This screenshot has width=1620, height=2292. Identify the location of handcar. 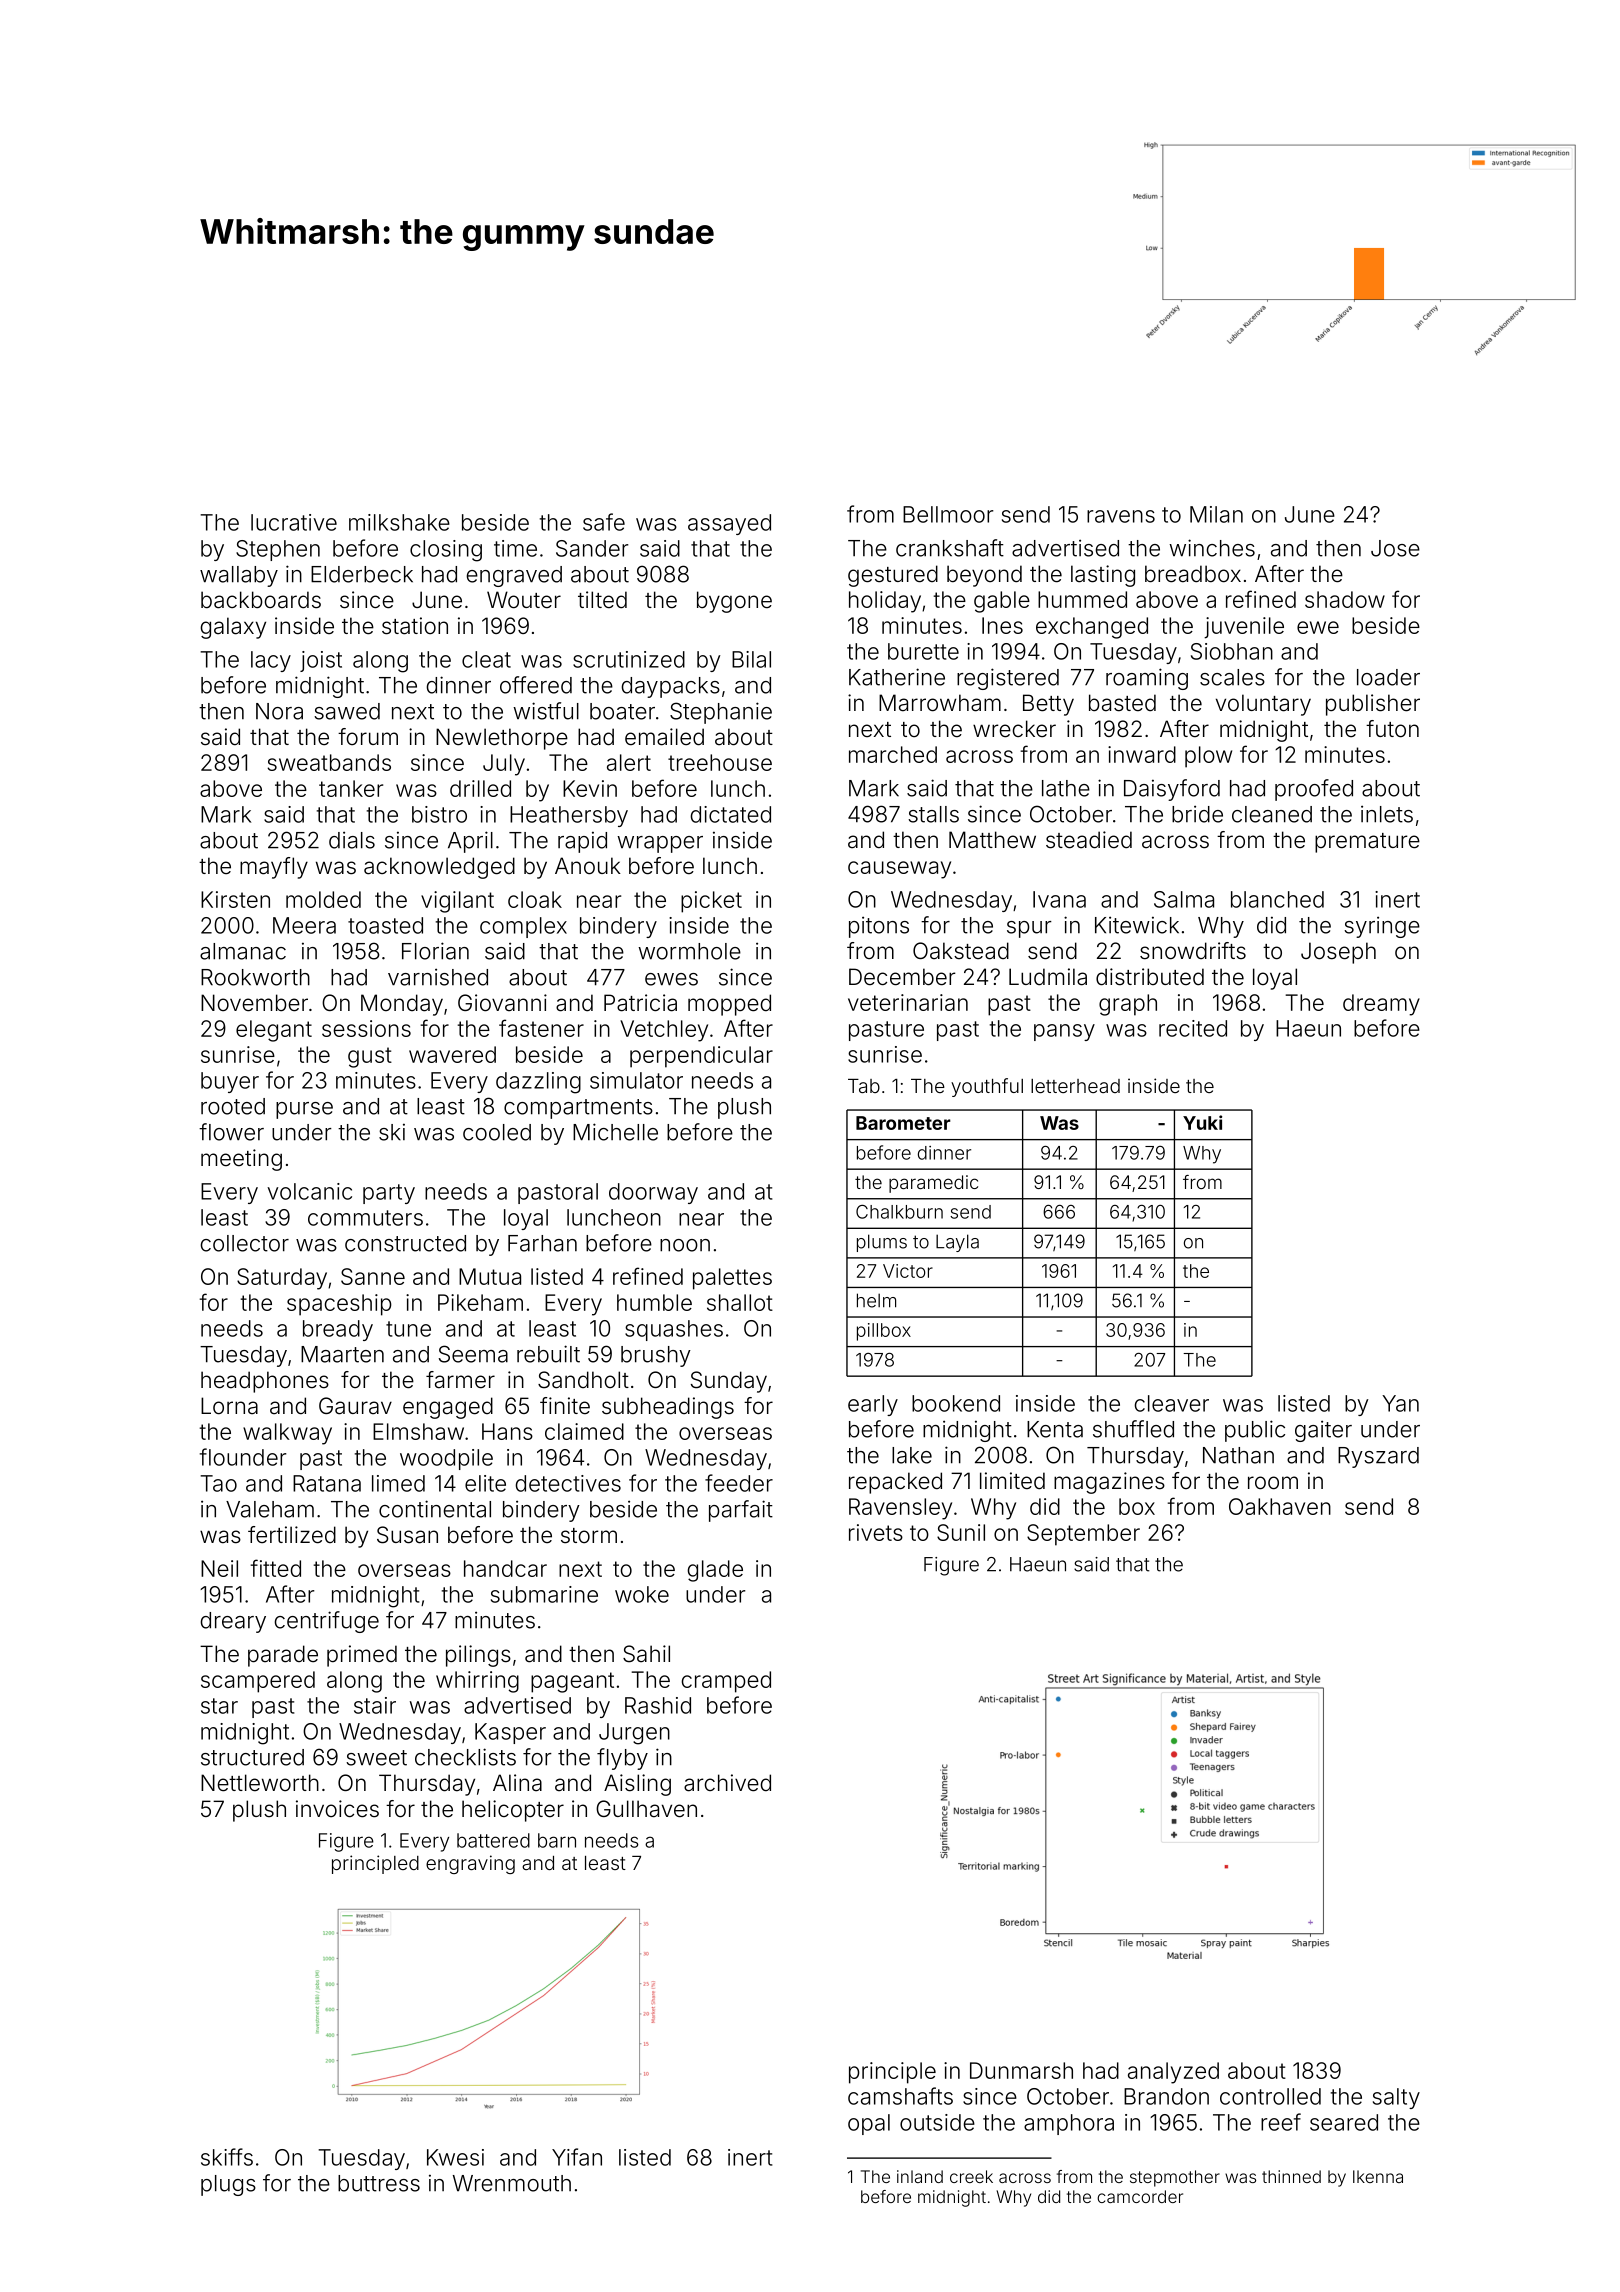
(505, 1568).
